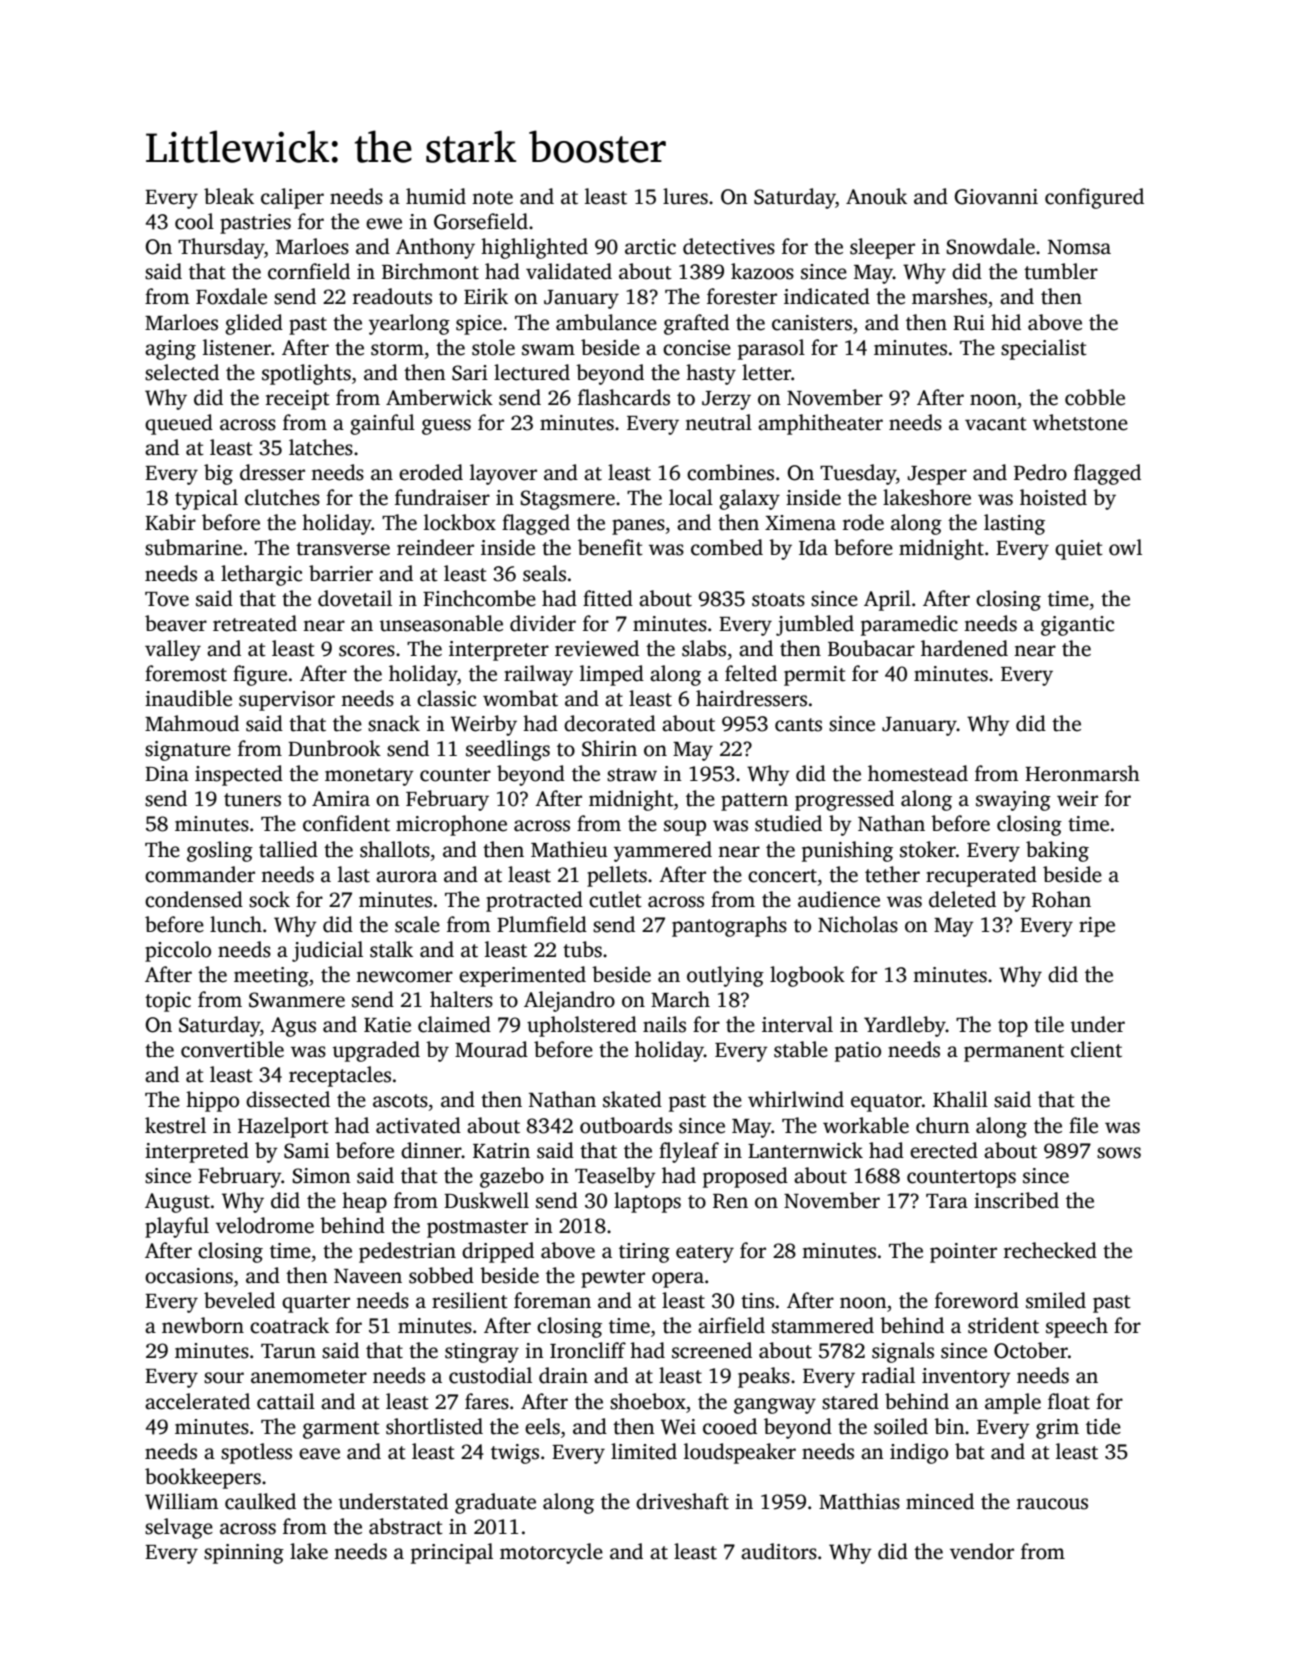 This screenshot has width=1291, height=1670. What do you see at coordinates (1077, 626) in the screenshot?
I see `gigantic` at bounding box center [1077, 626].
